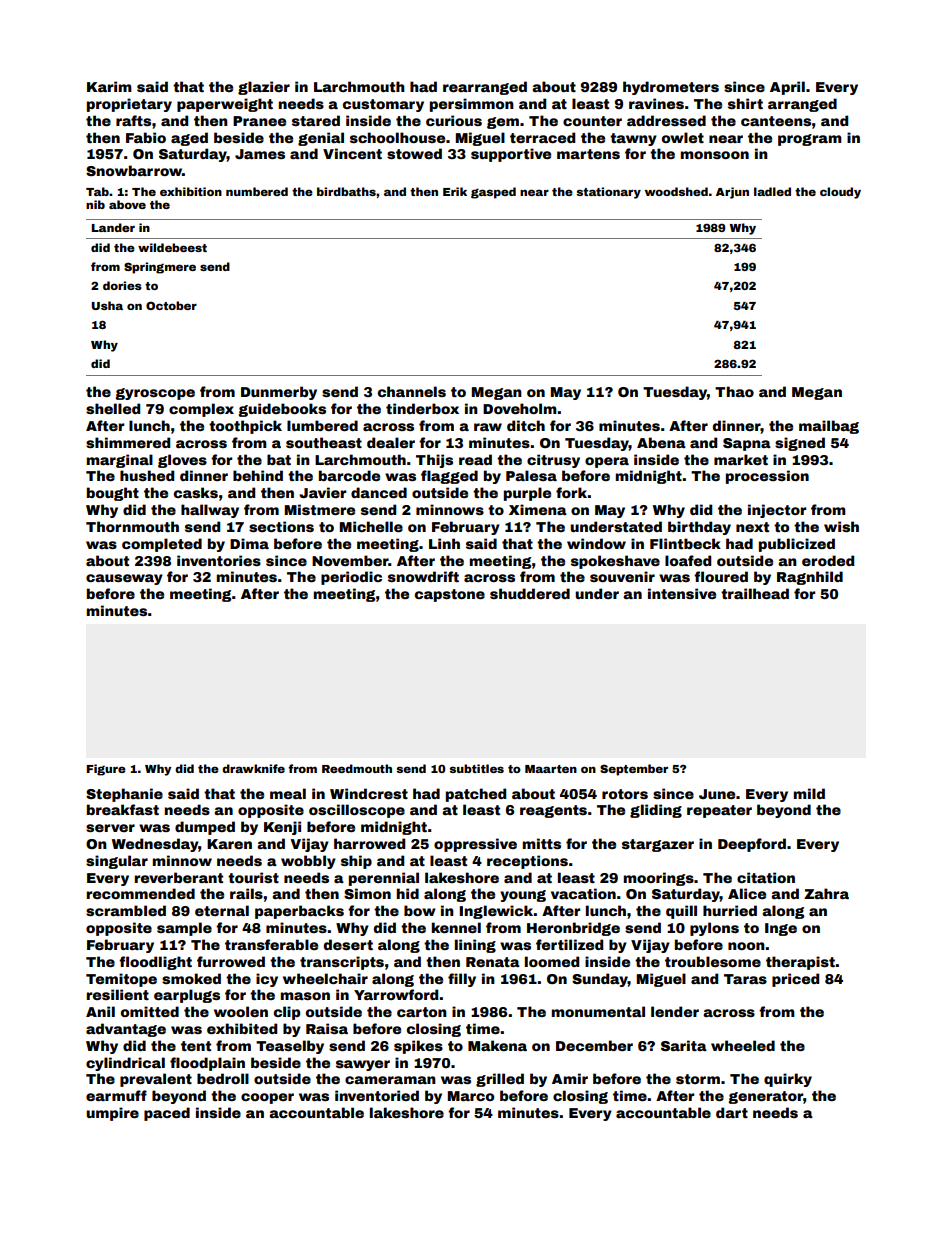  I want to click on gloves, so click(182, 461).
